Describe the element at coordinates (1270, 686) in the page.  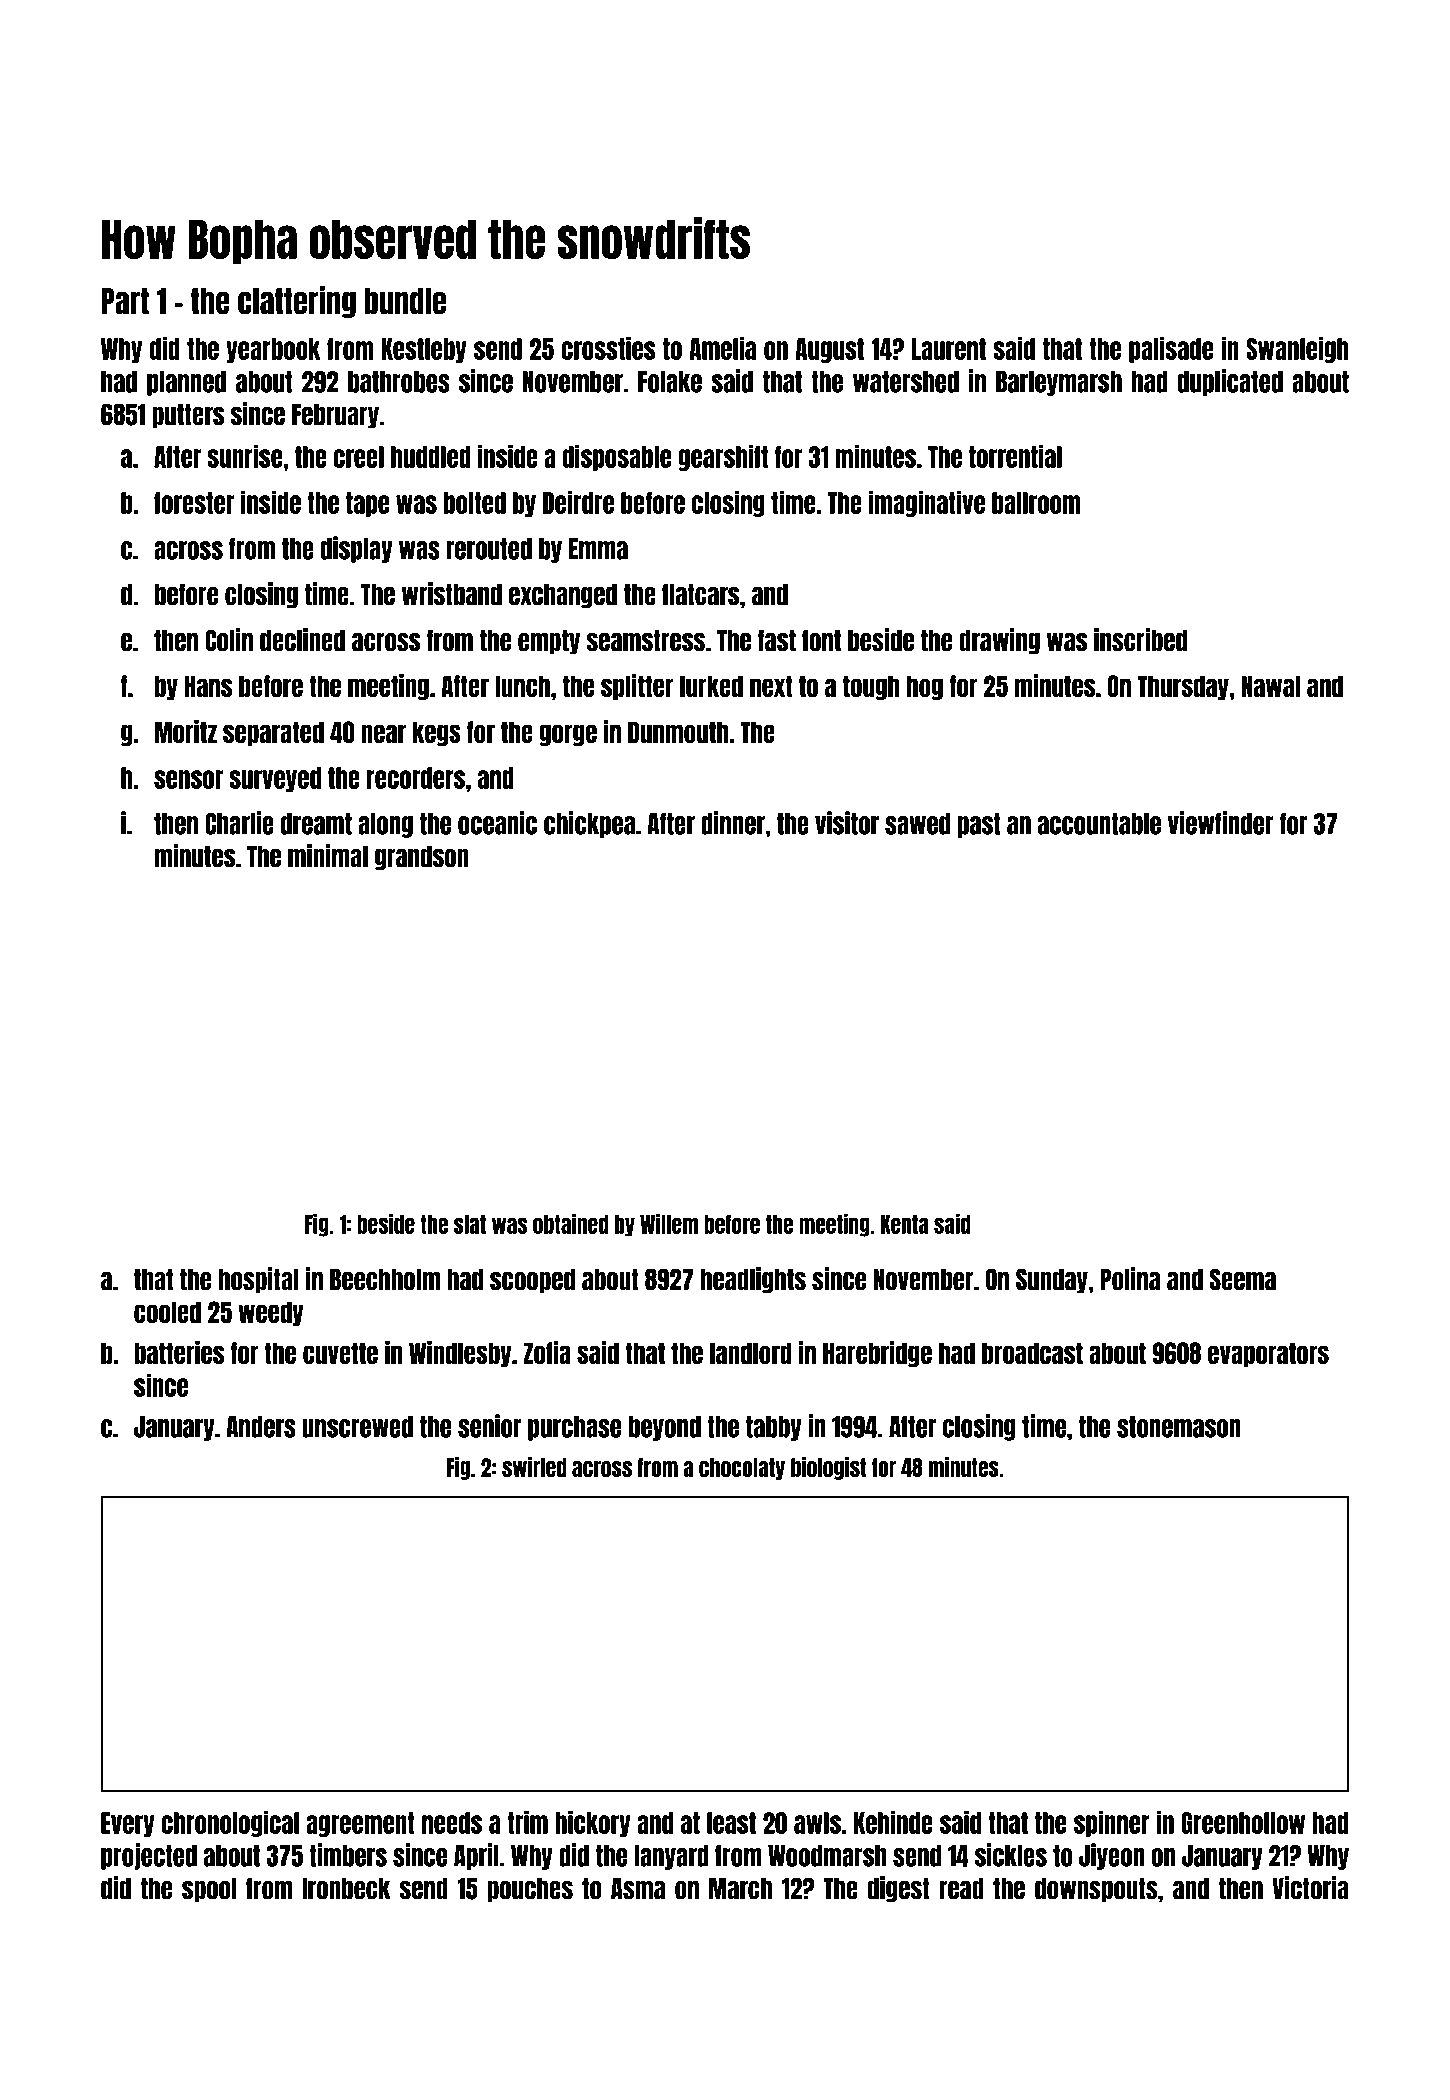
I see `Nawal` at that location.
